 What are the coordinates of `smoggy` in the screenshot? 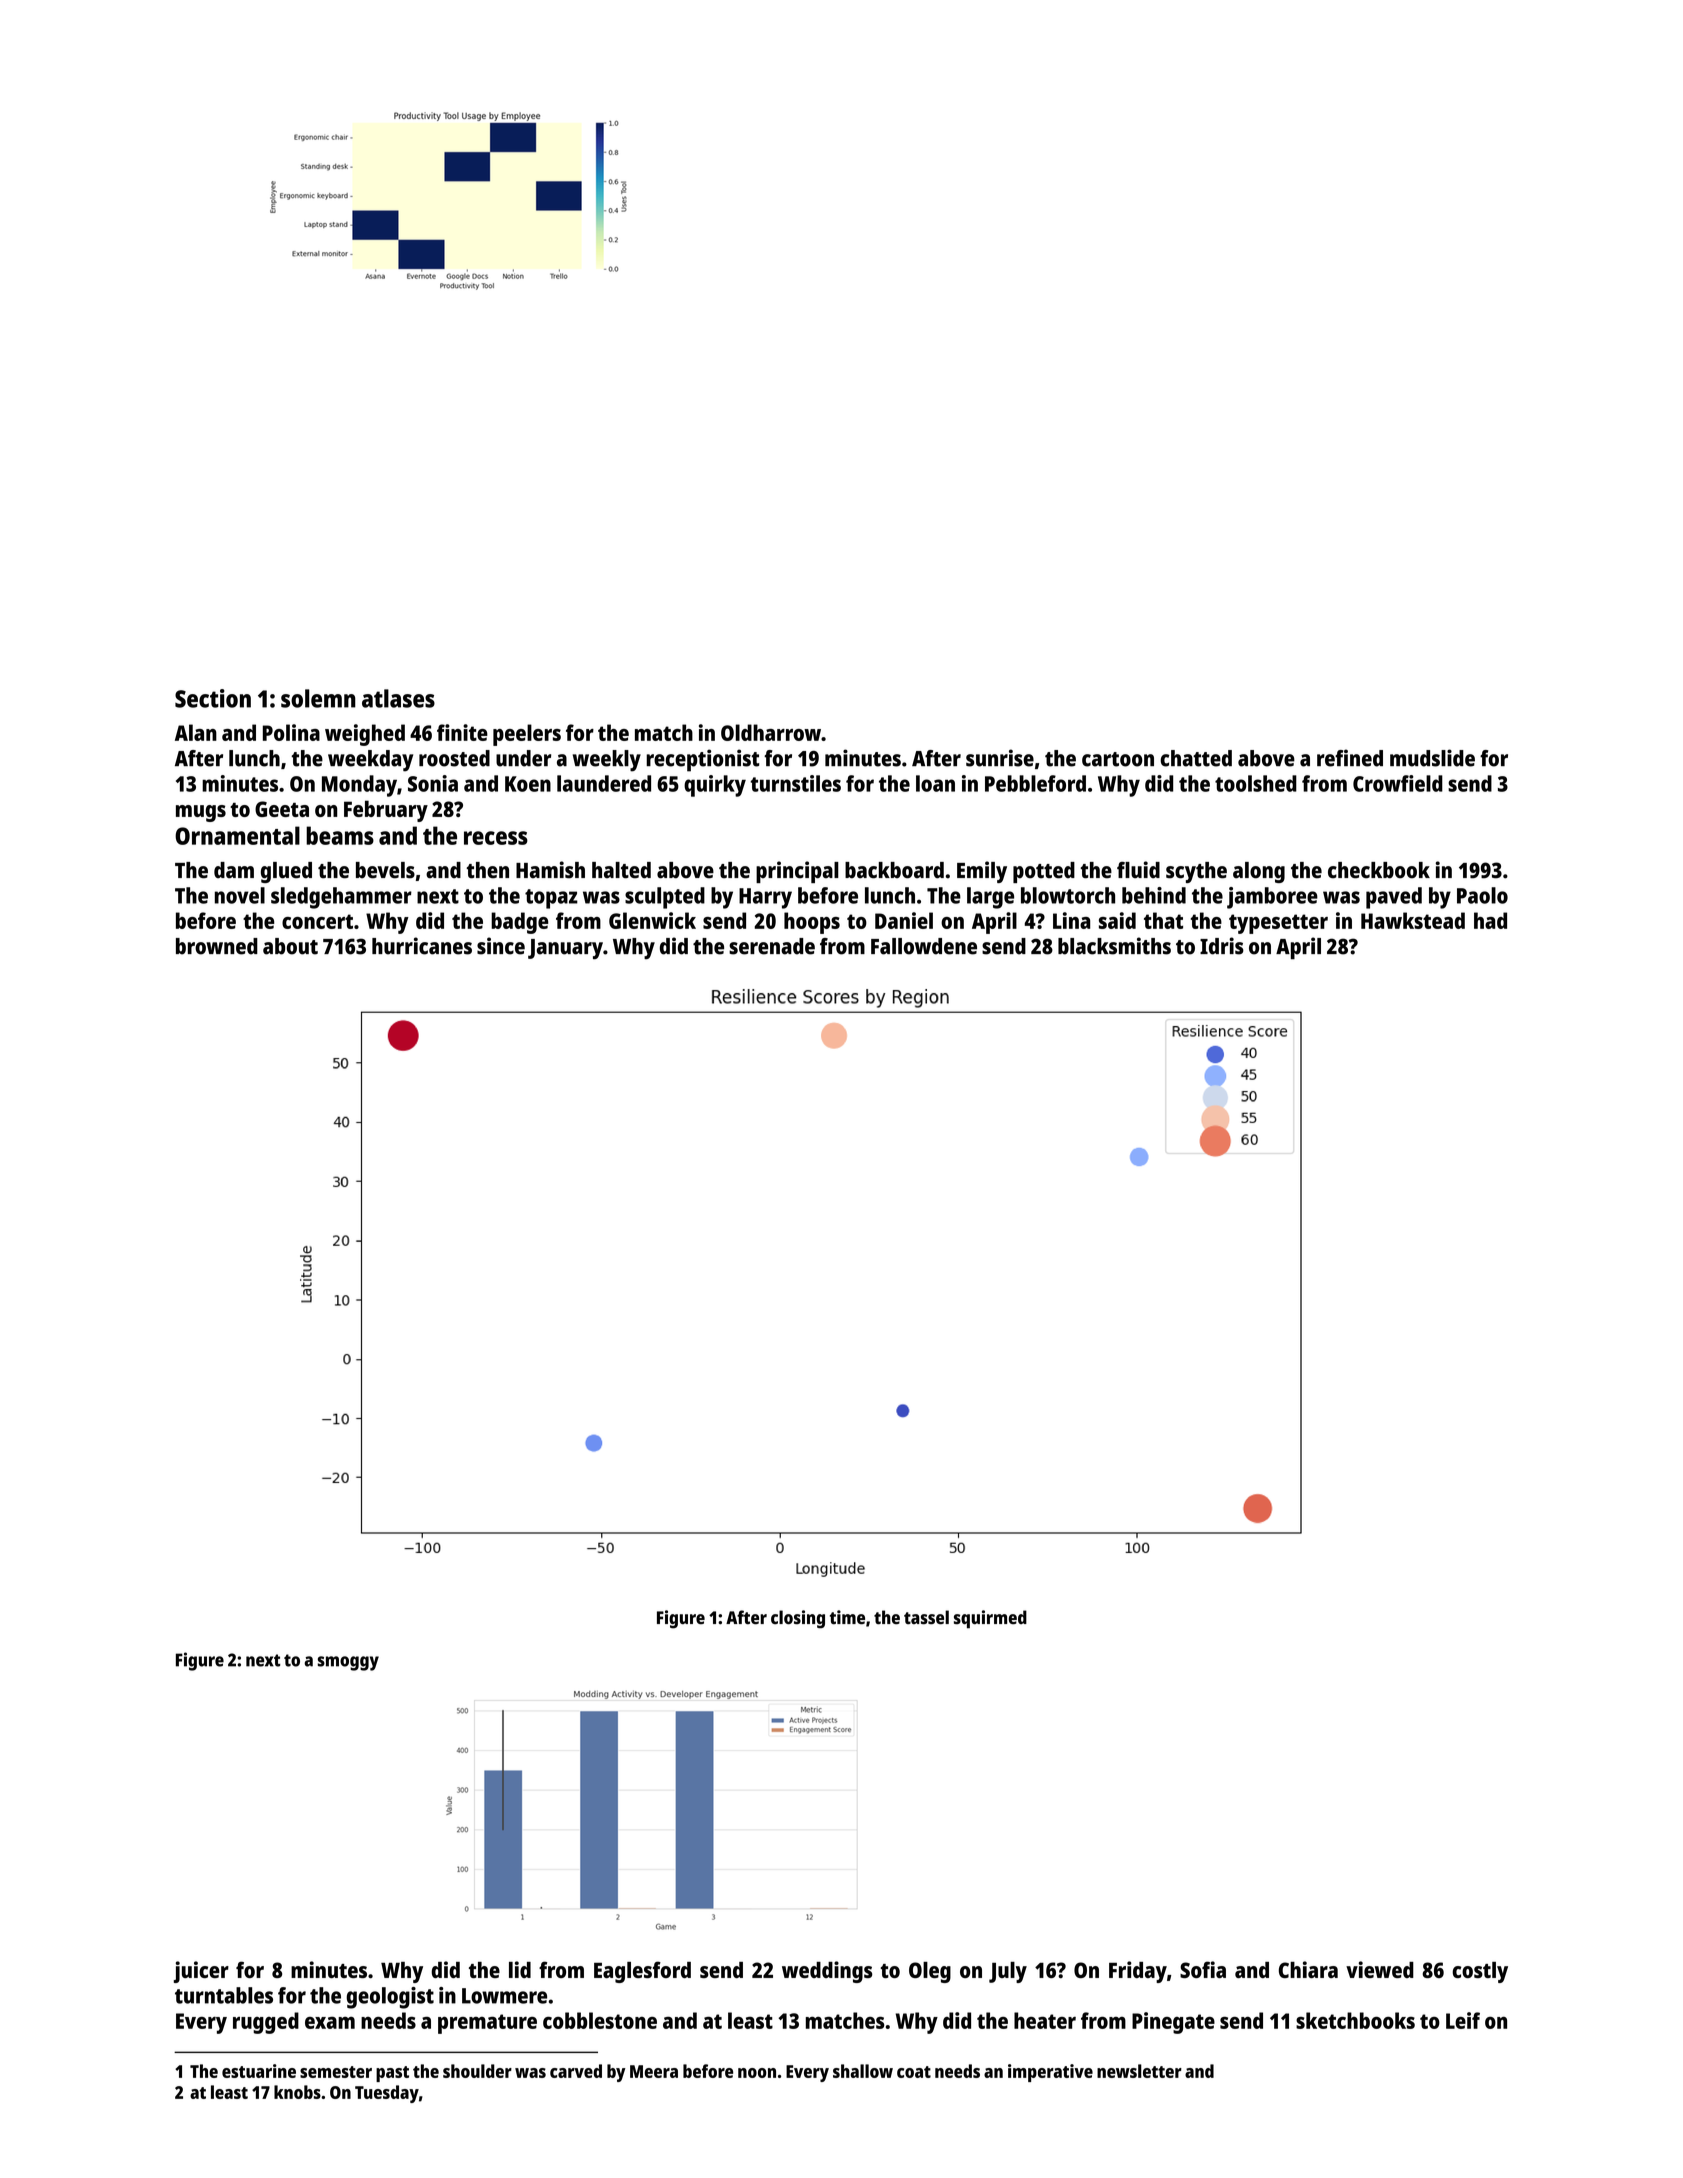 It's located at (348, 1663).
